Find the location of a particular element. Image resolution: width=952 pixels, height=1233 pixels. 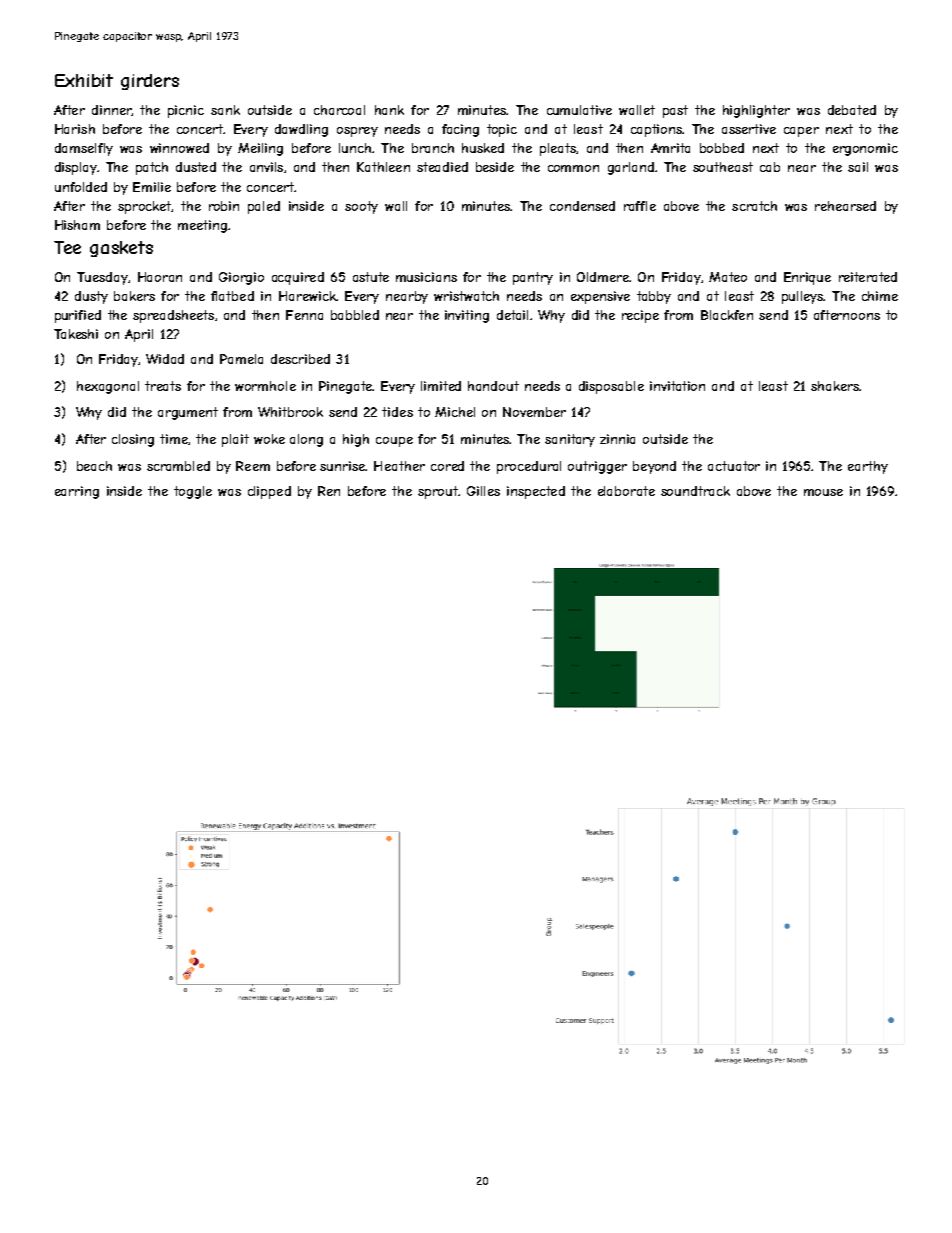

condensed is located at coordinates (582, 206).
